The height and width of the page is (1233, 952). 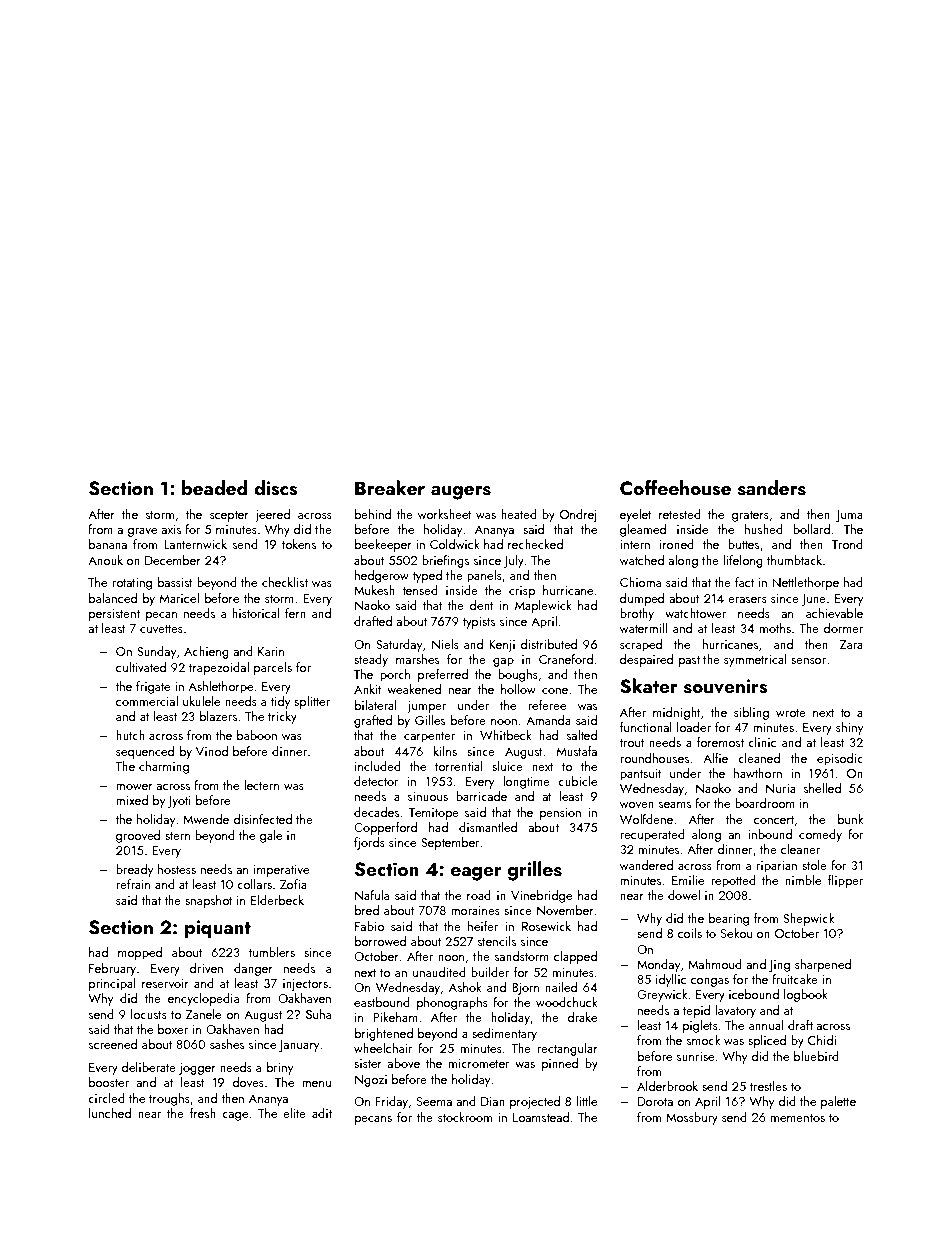 I want to click on stockroom, so click(x=465, y=1117).
